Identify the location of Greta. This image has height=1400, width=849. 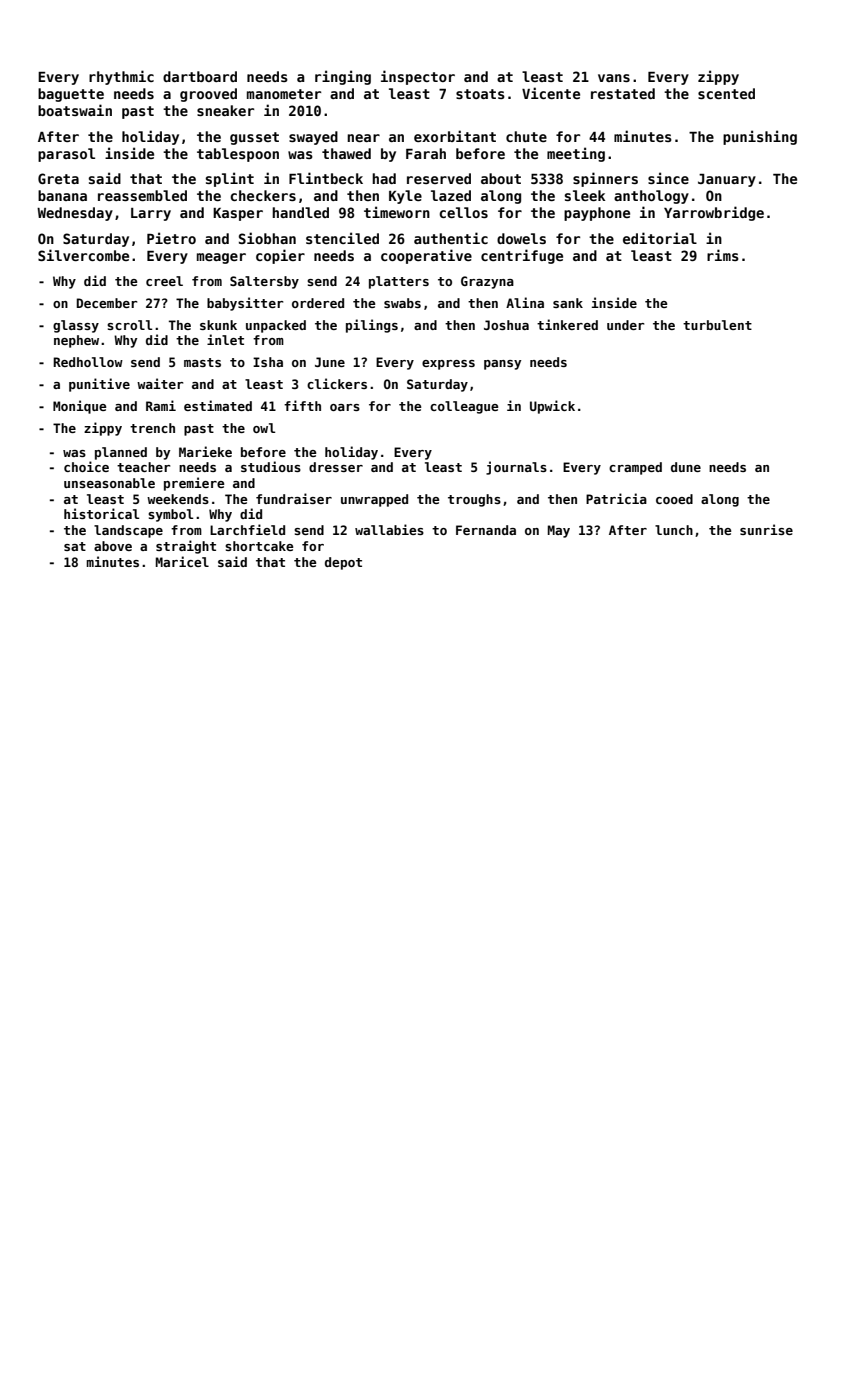
(58, 178).
